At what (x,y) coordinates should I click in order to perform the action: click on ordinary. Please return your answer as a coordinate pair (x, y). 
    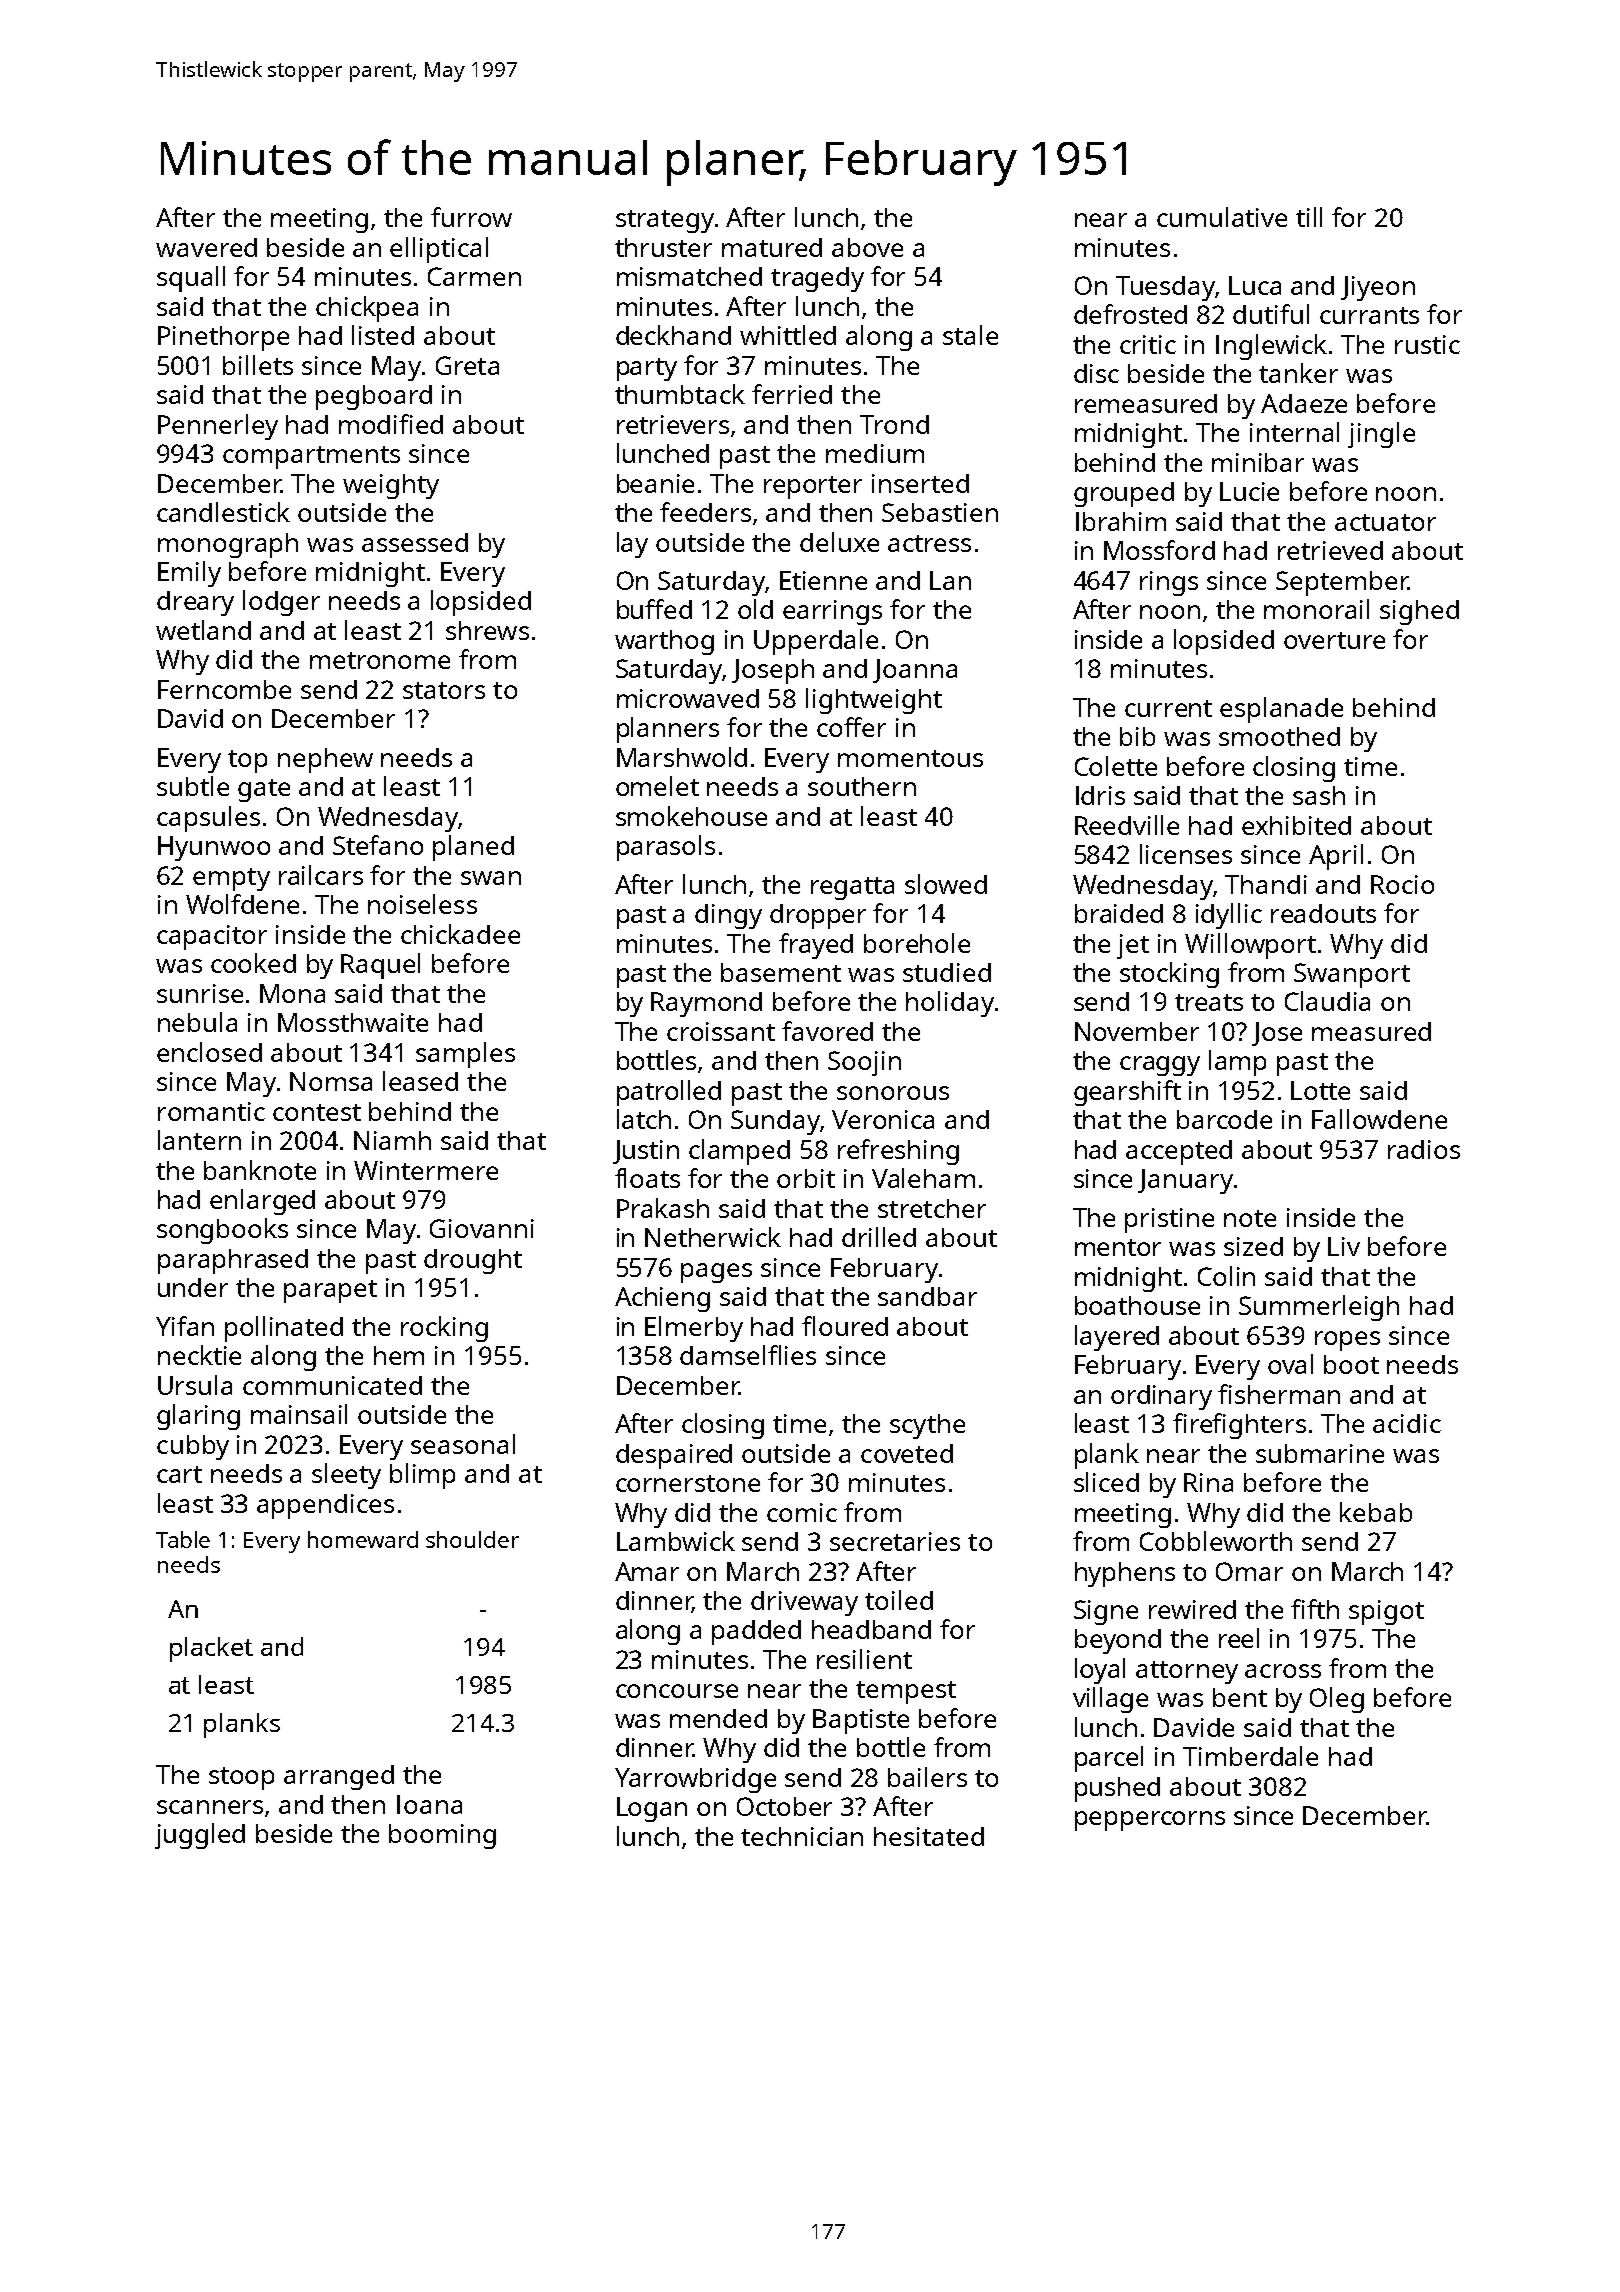
    Looking at the image, I should click on (1161, 1397).
